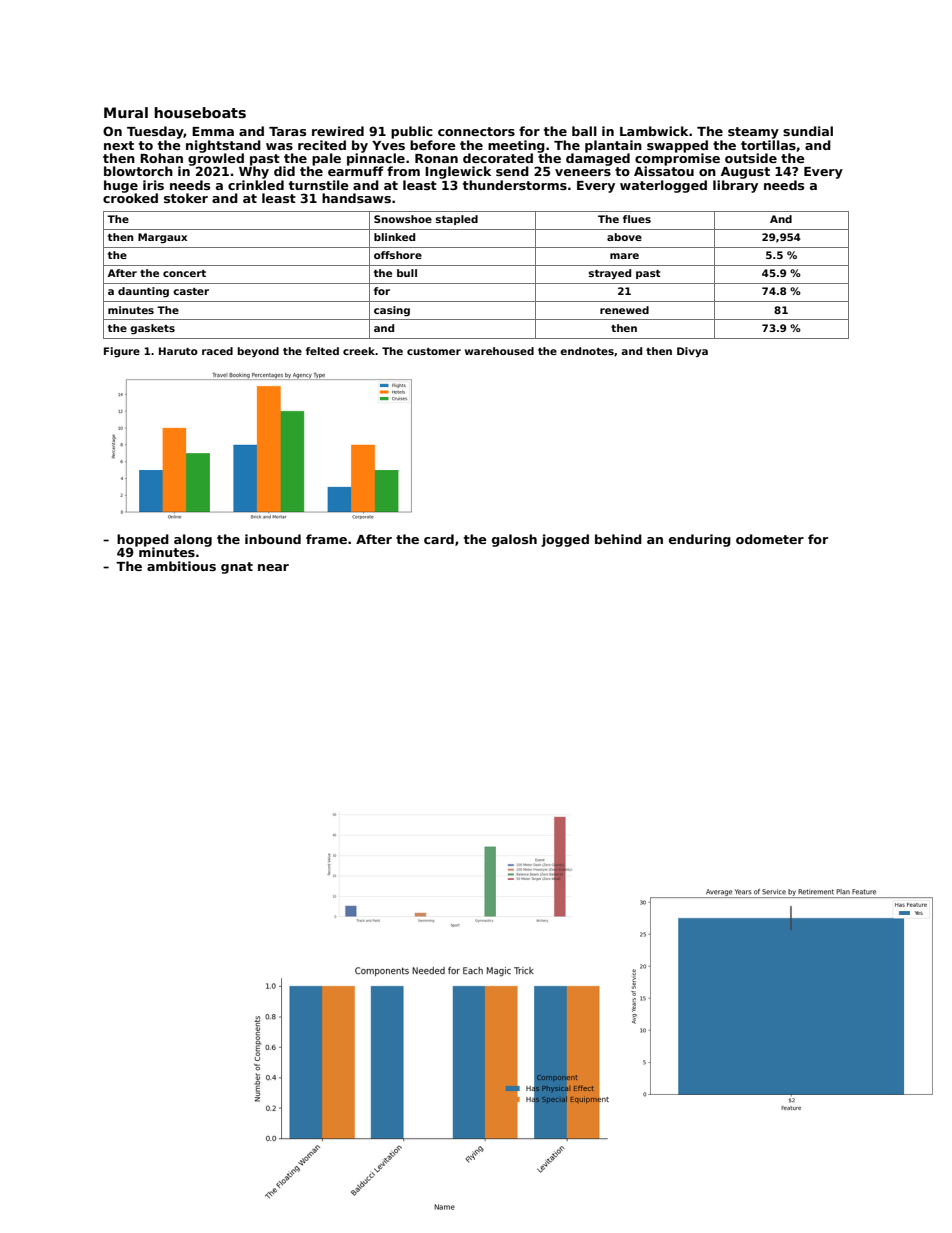  Describe the element at coordinates (476, 131) in the screenshot. I see `connectors` at that location.
